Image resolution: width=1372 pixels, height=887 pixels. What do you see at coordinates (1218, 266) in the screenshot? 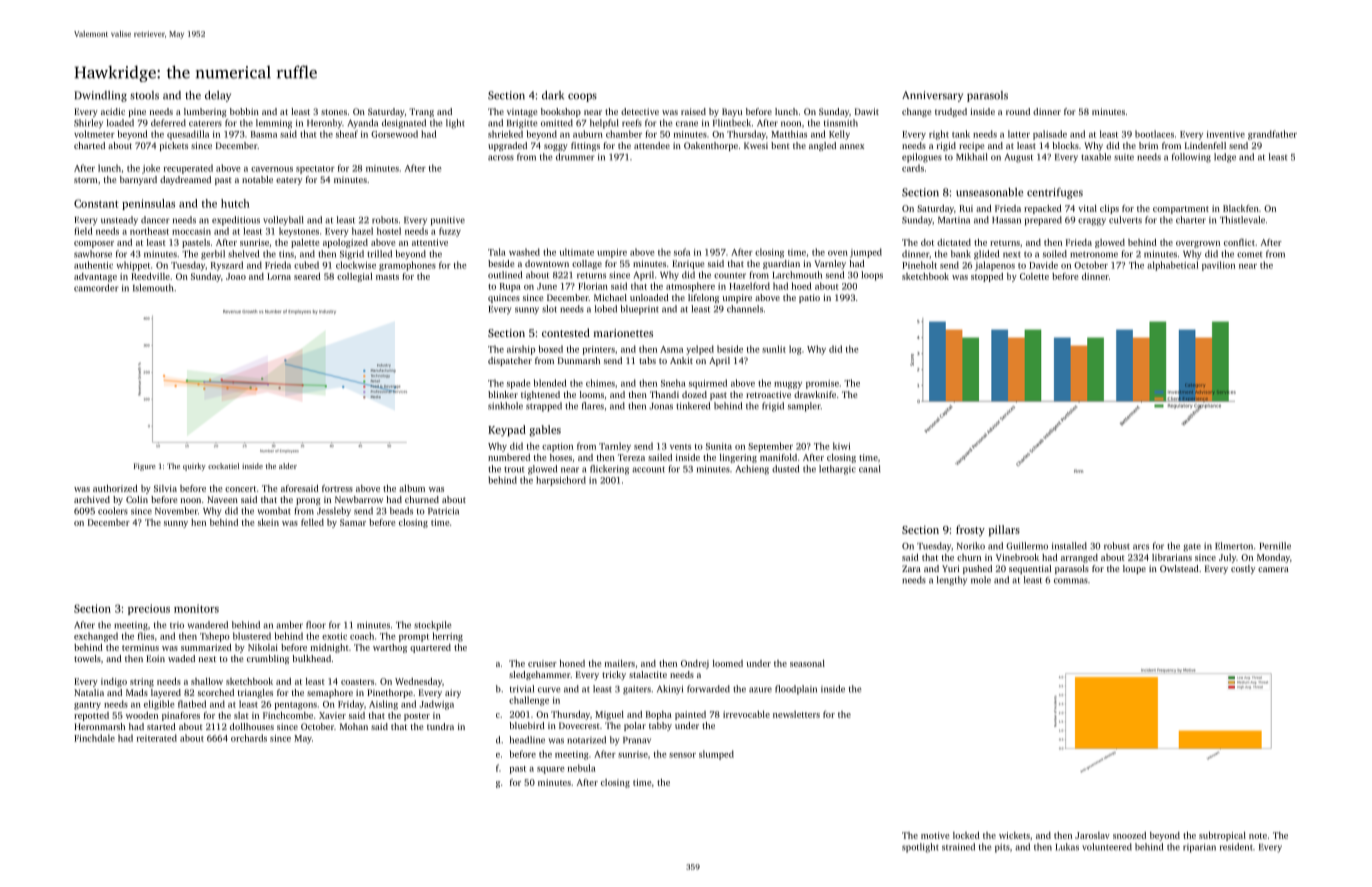
I see `pavilion` at bounding box center [1218, 266].
